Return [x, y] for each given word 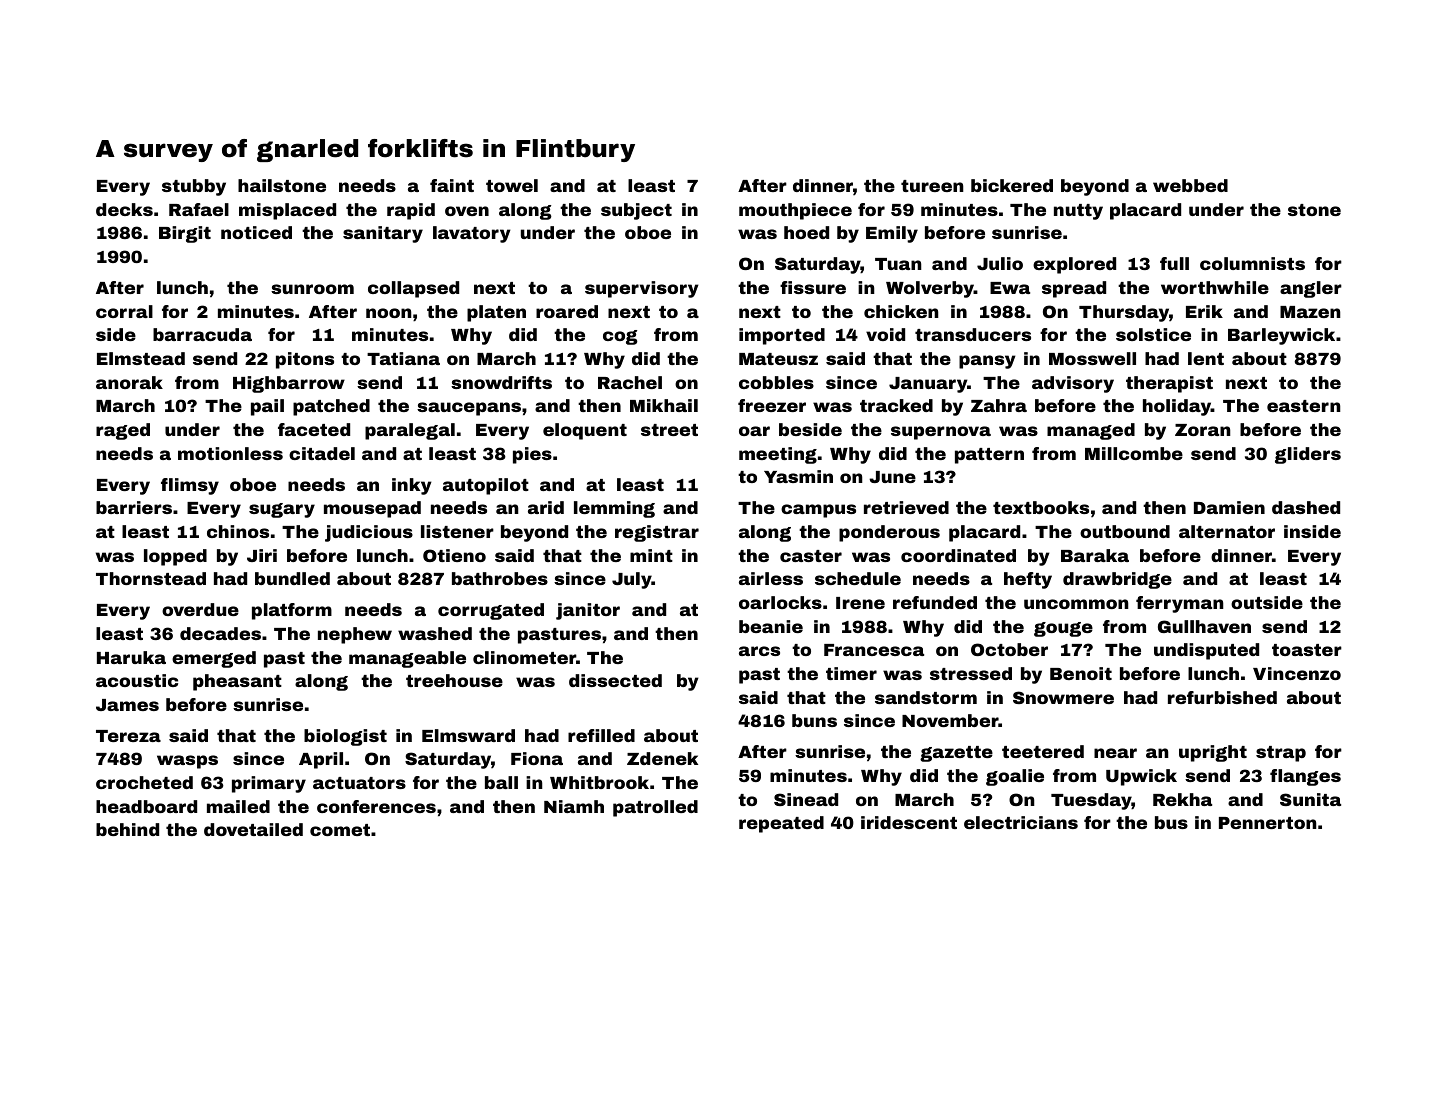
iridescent [909, 822]
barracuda [202, 334]
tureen [932, 186]
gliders [1308, 455]
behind [127, 829]
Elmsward [468, 735]
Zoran [1203, 430]
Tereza [128, 736]
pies [532, 455]
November [950, 720]
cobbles [776, 382]
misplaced [287, 211]
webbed [1190, 185]
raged [123, 431]
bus [1171, 822]
